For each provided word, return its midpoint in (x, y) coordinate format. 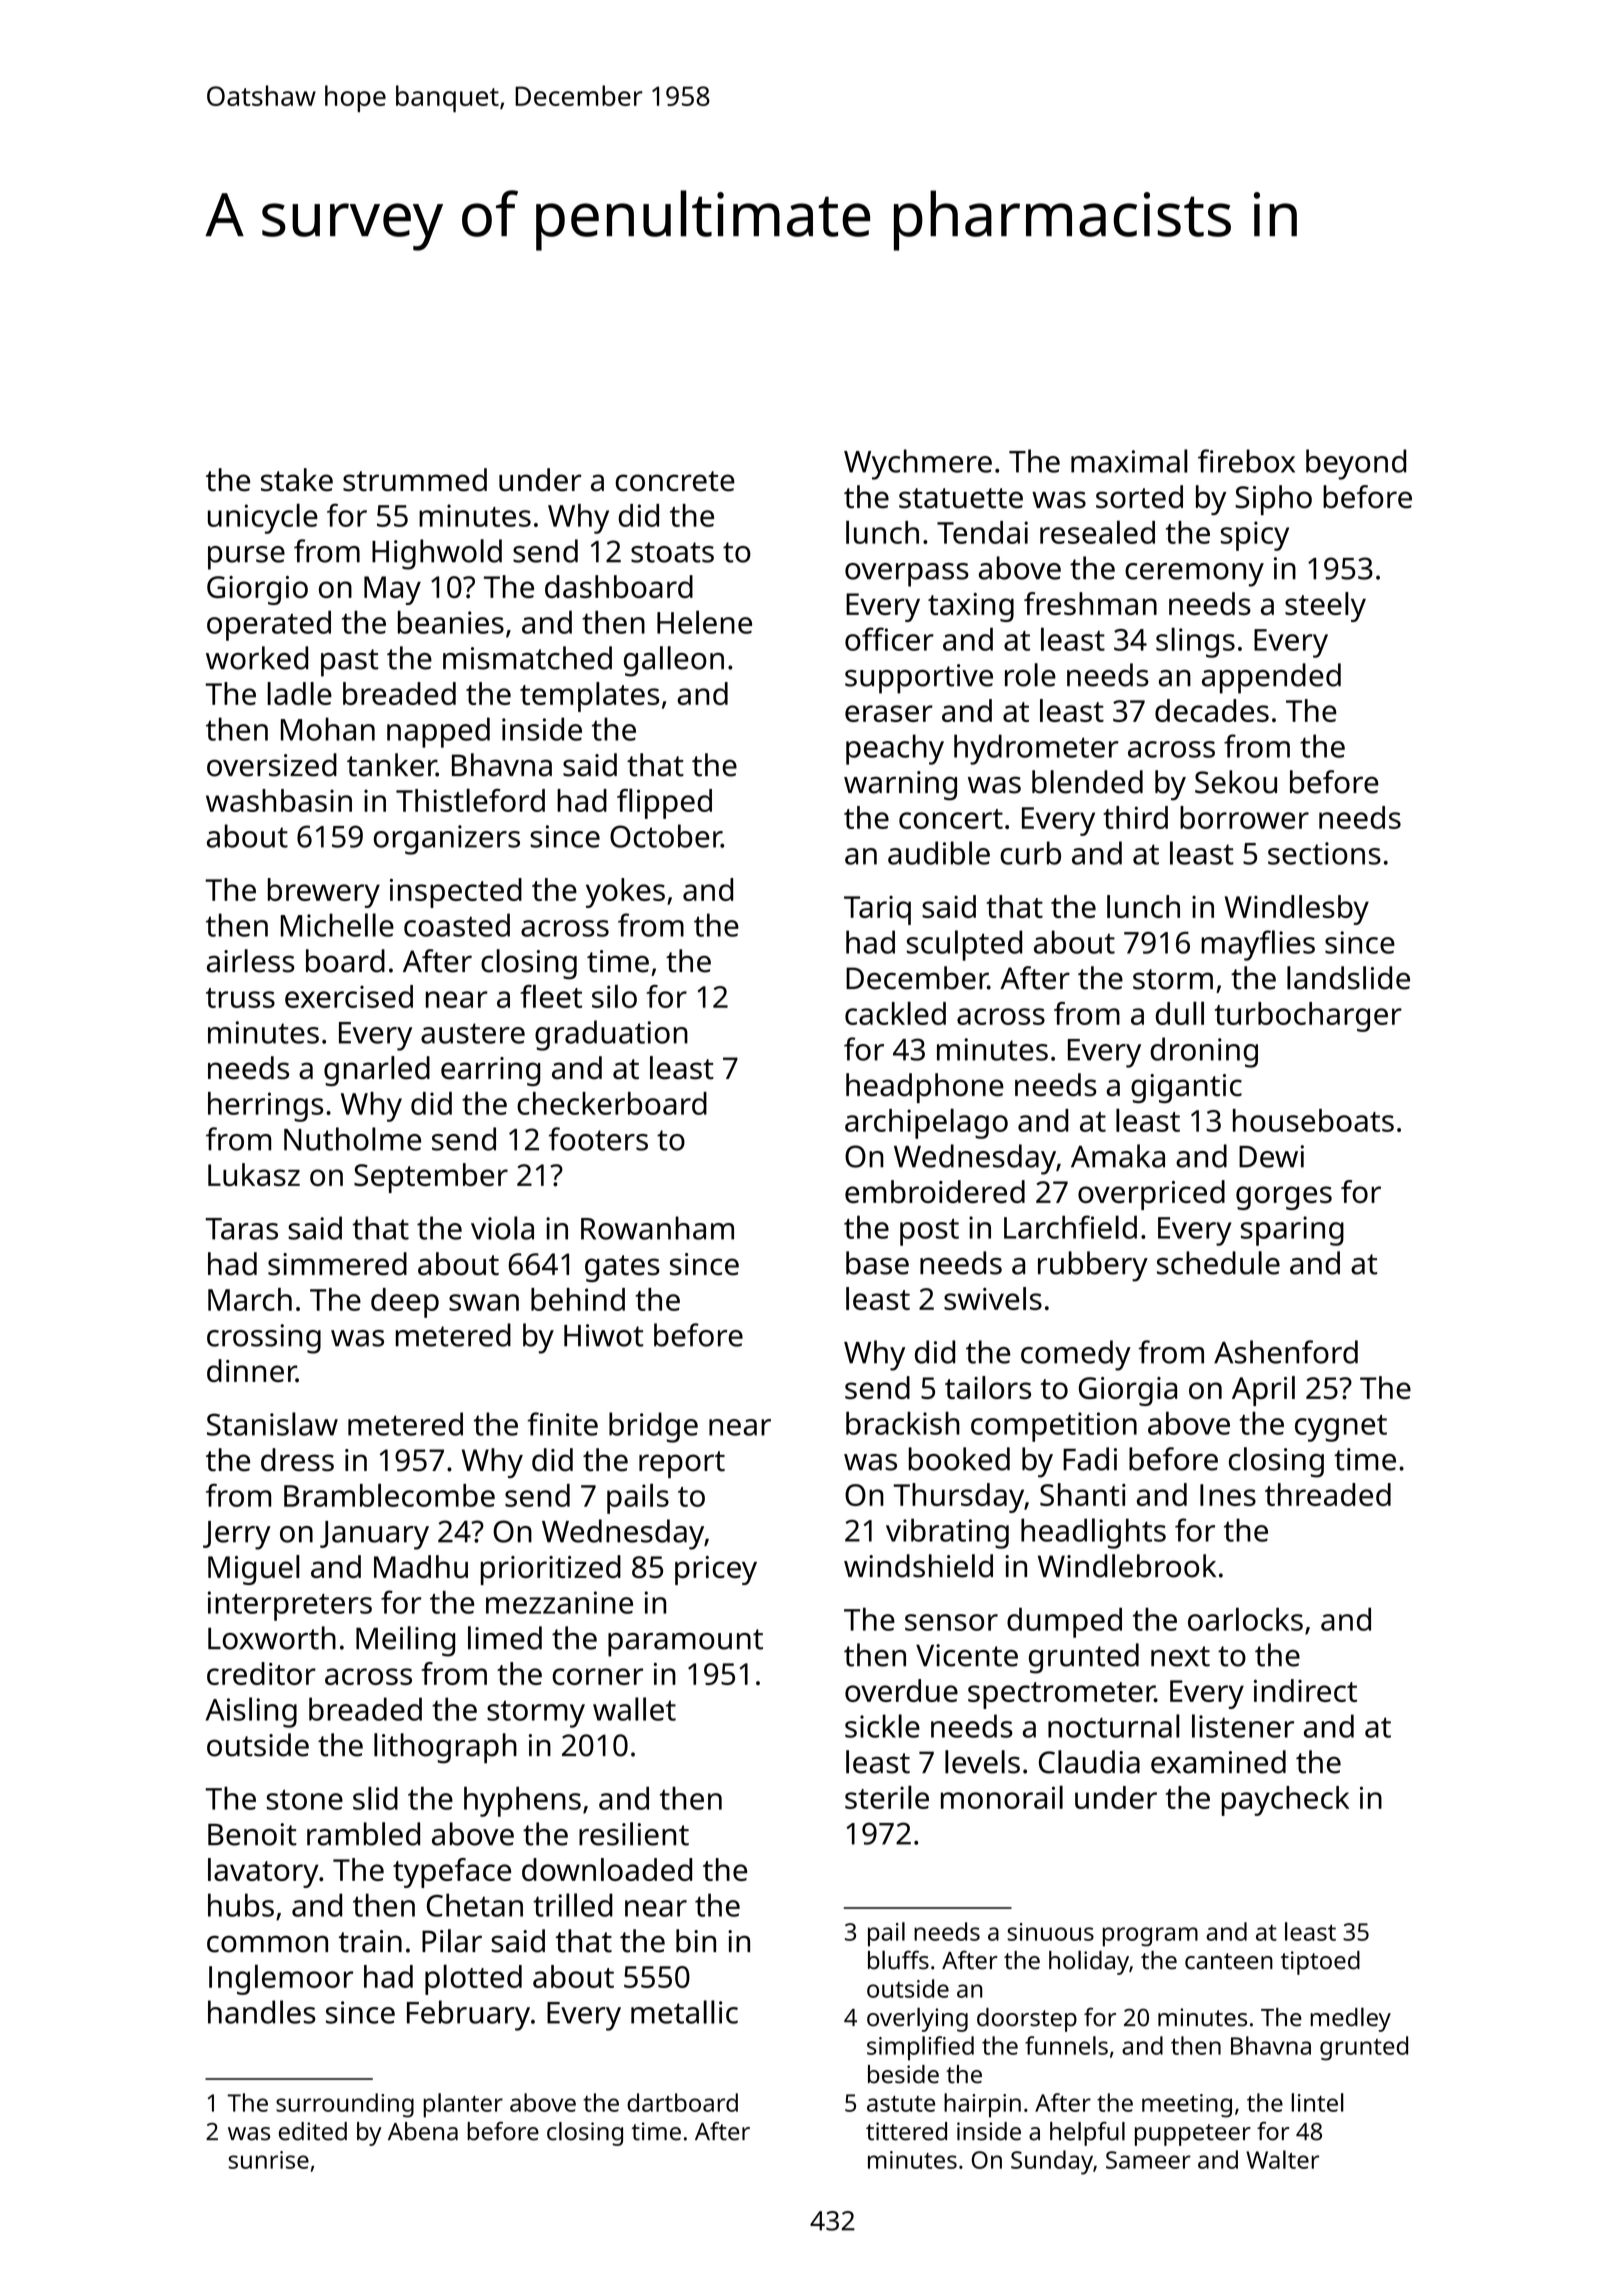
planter (463, 2105)
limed (505, 1638)
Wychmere (918, 464)
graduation (611, 1035)
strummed (415, 480)
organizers (447, 840)
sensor (951, 1622)
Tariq (877, 910)
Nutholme (352, 1139)
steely (1325, 607)
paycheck (1285, 1801)
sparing (1292, 1231)
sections (1324, 853)
